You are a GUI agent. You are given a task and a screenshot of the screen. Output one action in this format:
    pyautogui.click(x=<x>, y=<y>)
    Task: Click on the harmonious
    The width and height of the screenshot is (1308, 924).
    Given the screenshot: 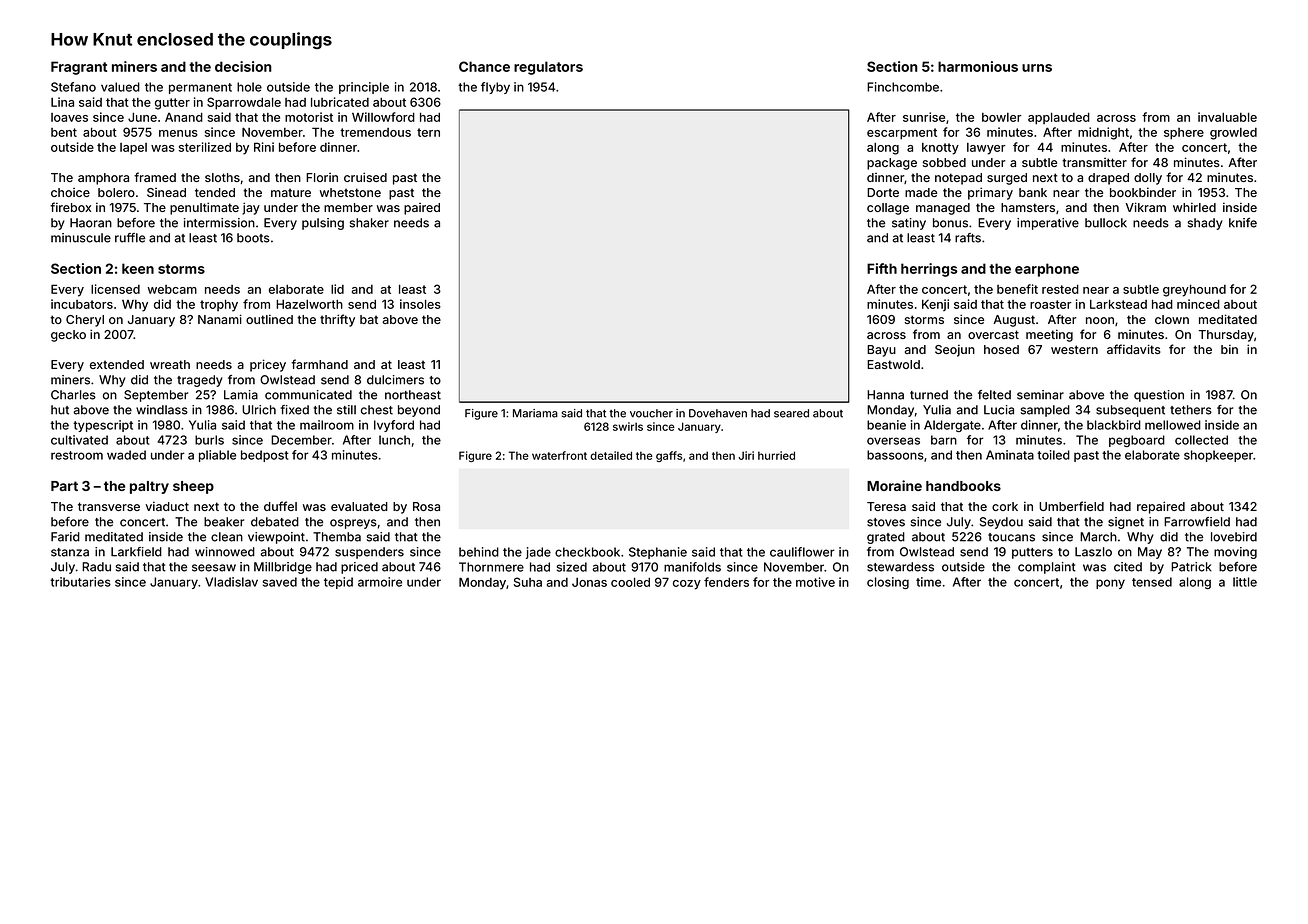 What is the action you would take?
    pyautogui.click(x=978, y=66)
